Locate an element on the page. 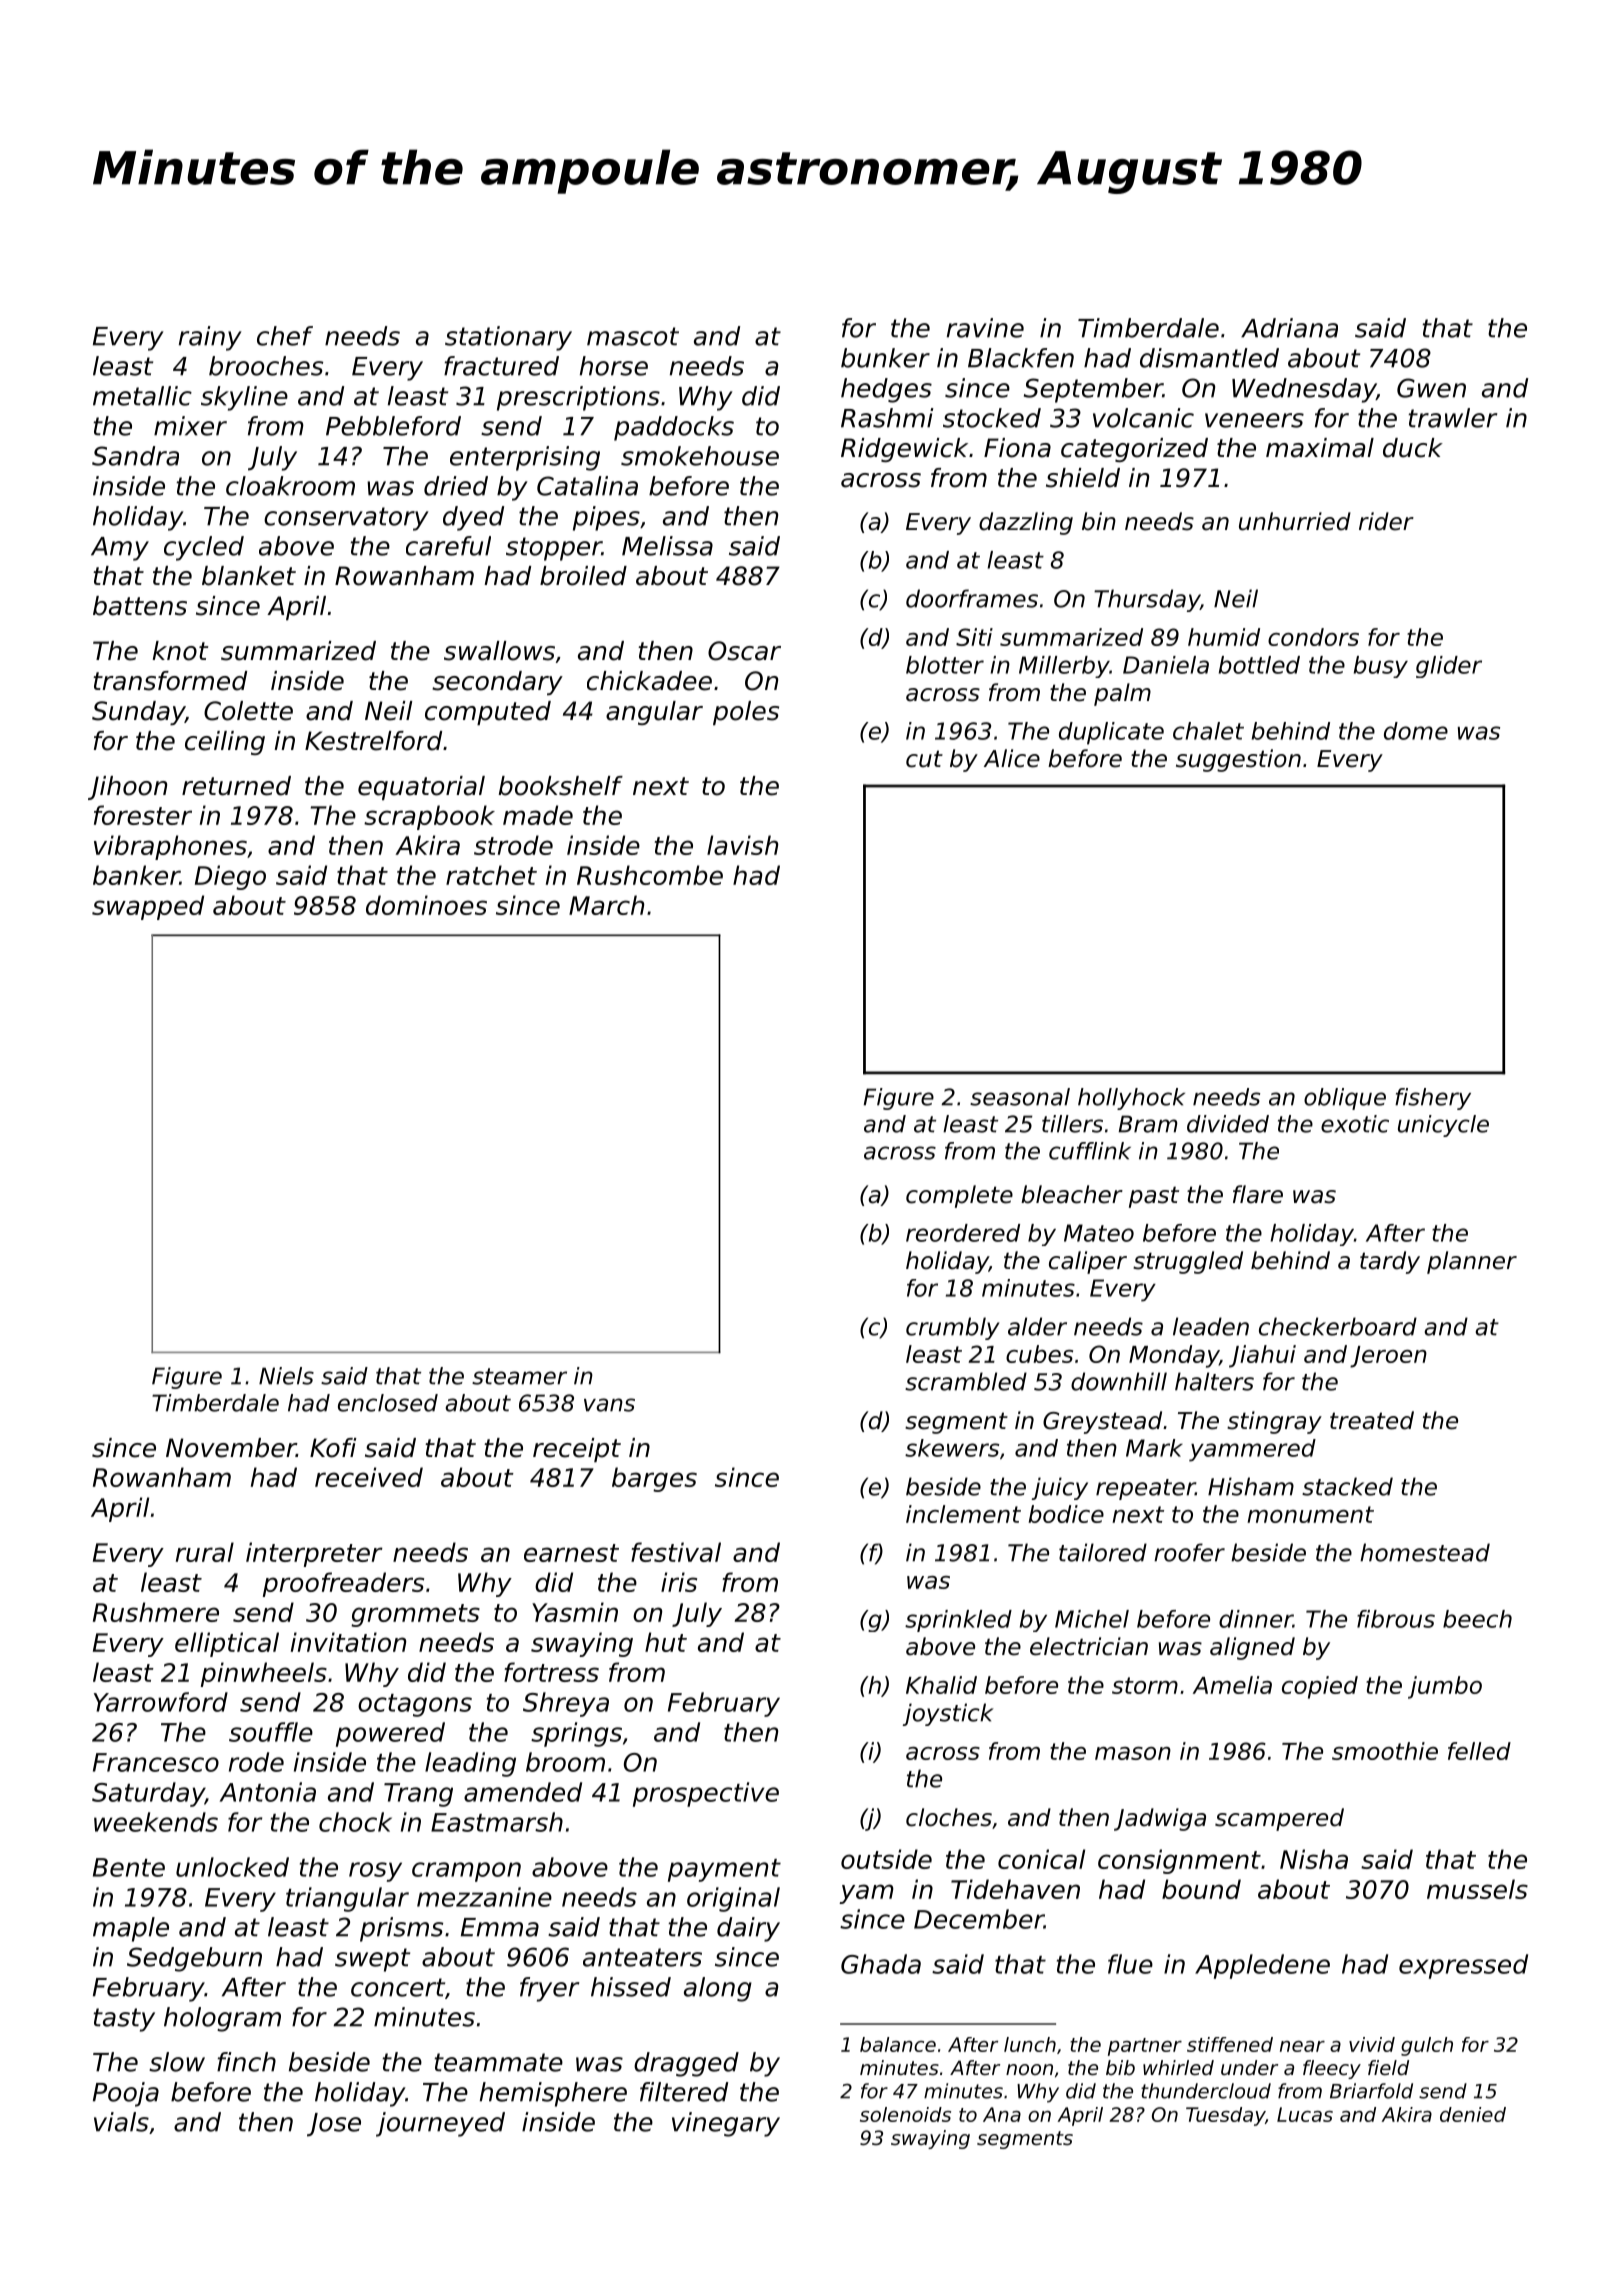 The height and width of the image is (2292, 1620). juicy is located at coordinates (1059, 1488).
